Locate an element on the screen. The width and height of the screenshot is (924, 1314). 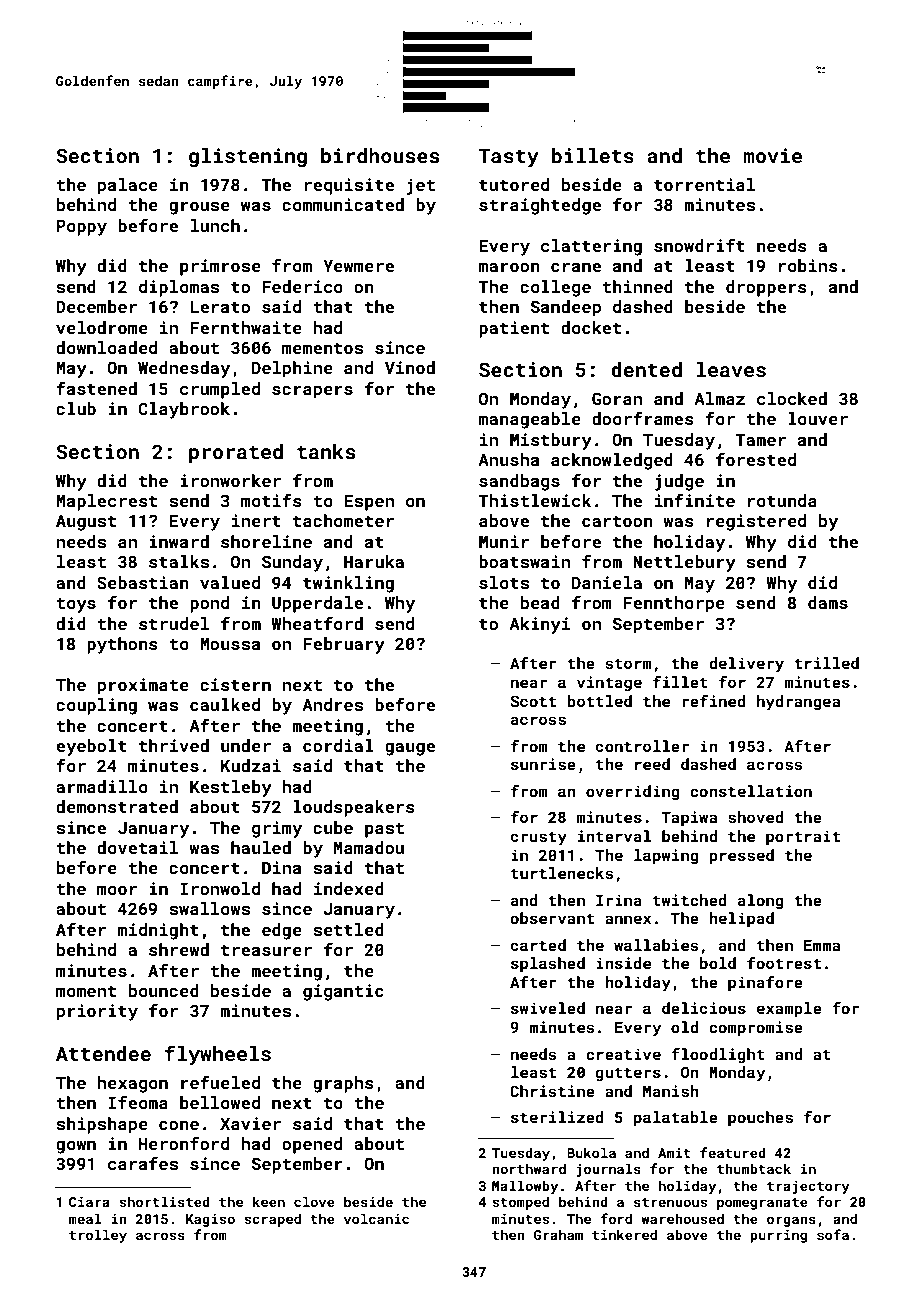
portrait is located at coordinates (803, 837).
